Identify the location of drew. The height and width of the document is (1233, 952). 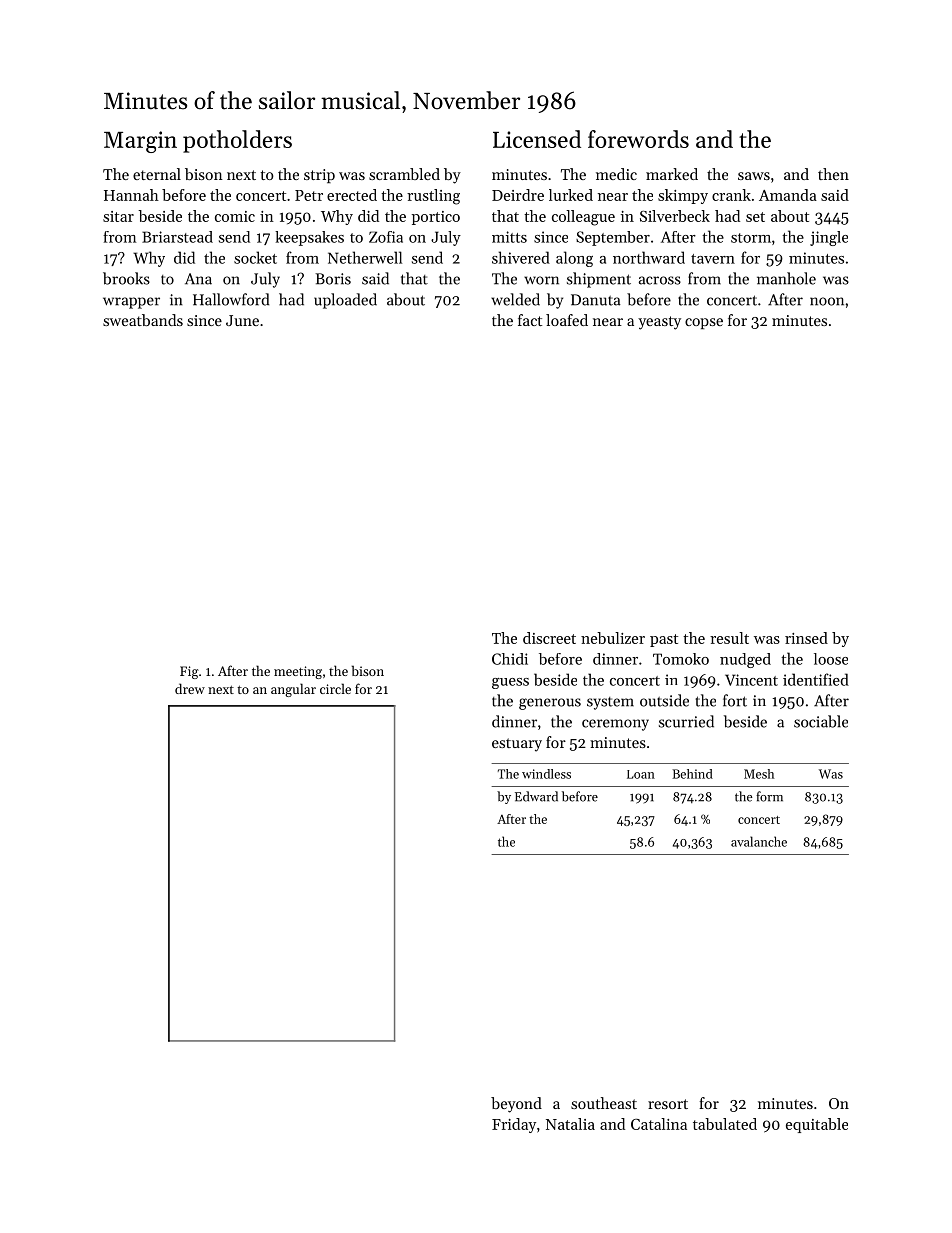
(190, 688).
